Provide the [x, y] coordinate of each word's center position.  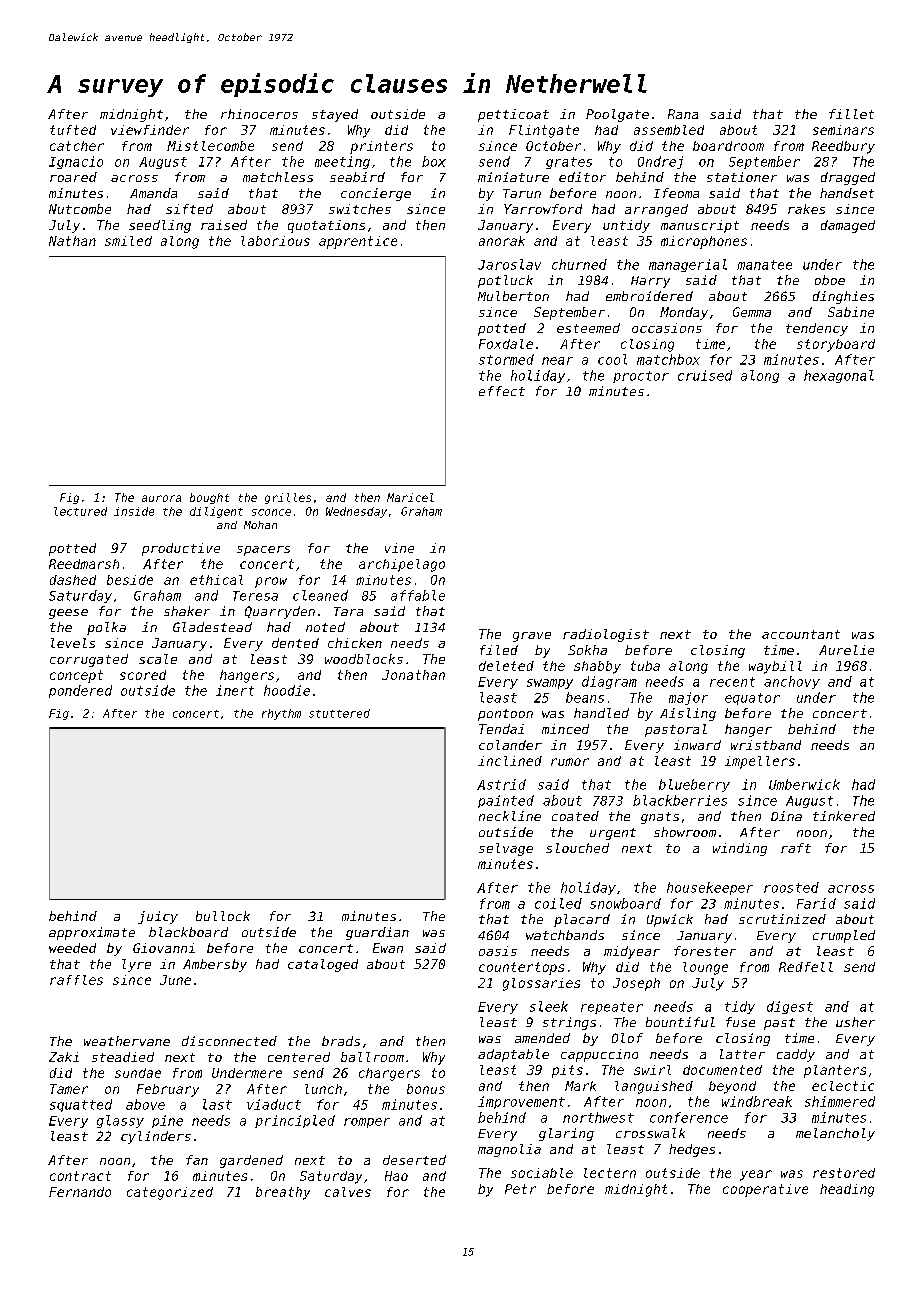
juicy [158, 917]
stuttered [339, 713]
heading [847, 1190]
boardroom [728, 146]
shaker [187, 611]
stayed [335, 115]
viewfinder [150, 130]
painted [506, 801]
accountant [801, 634]
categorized [170, 1193]
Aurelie [846, 650]
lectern [610, 1173]
